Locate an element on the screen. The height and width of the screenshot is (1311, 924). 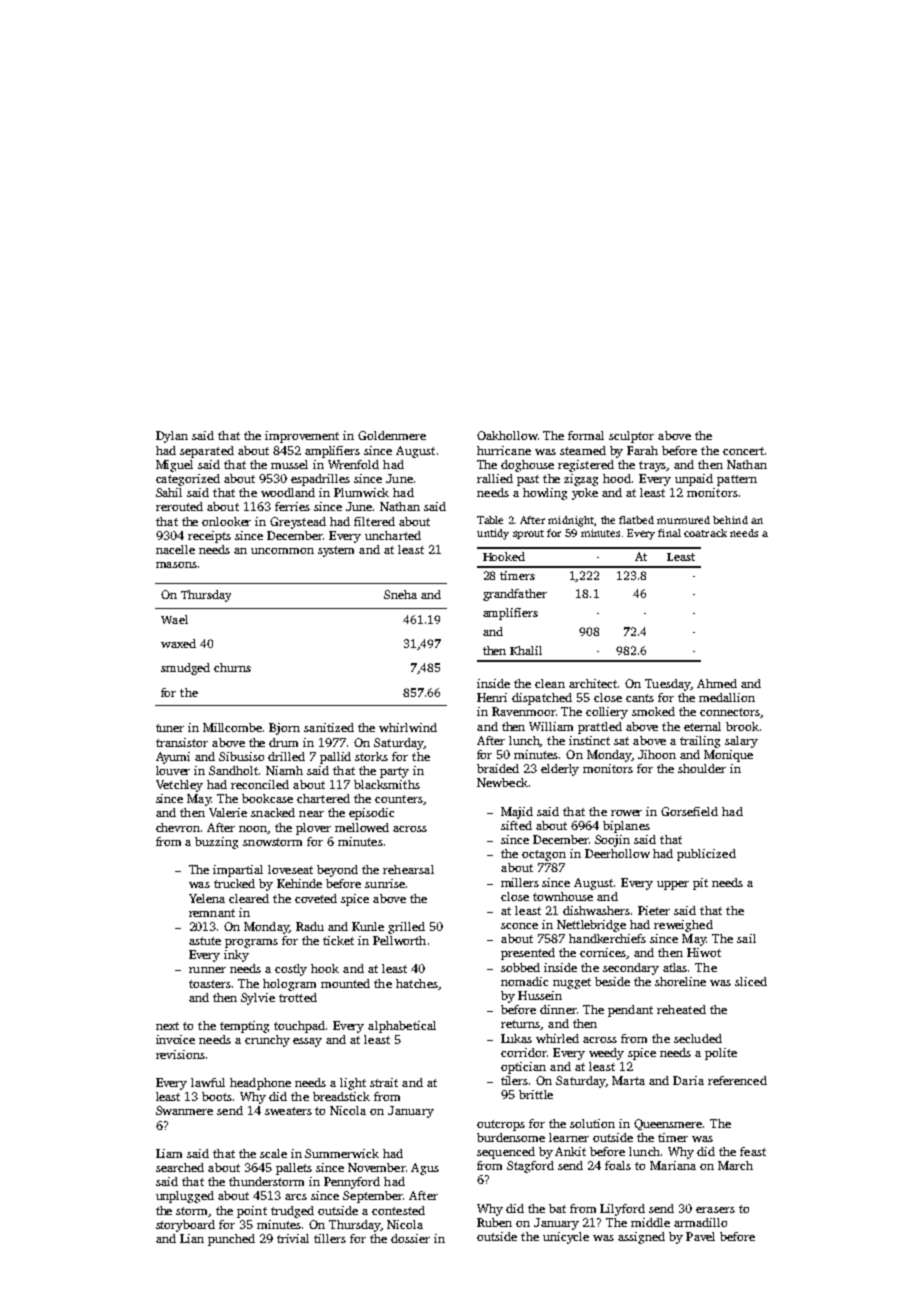
sconce is located at coordinates (519, 926).
